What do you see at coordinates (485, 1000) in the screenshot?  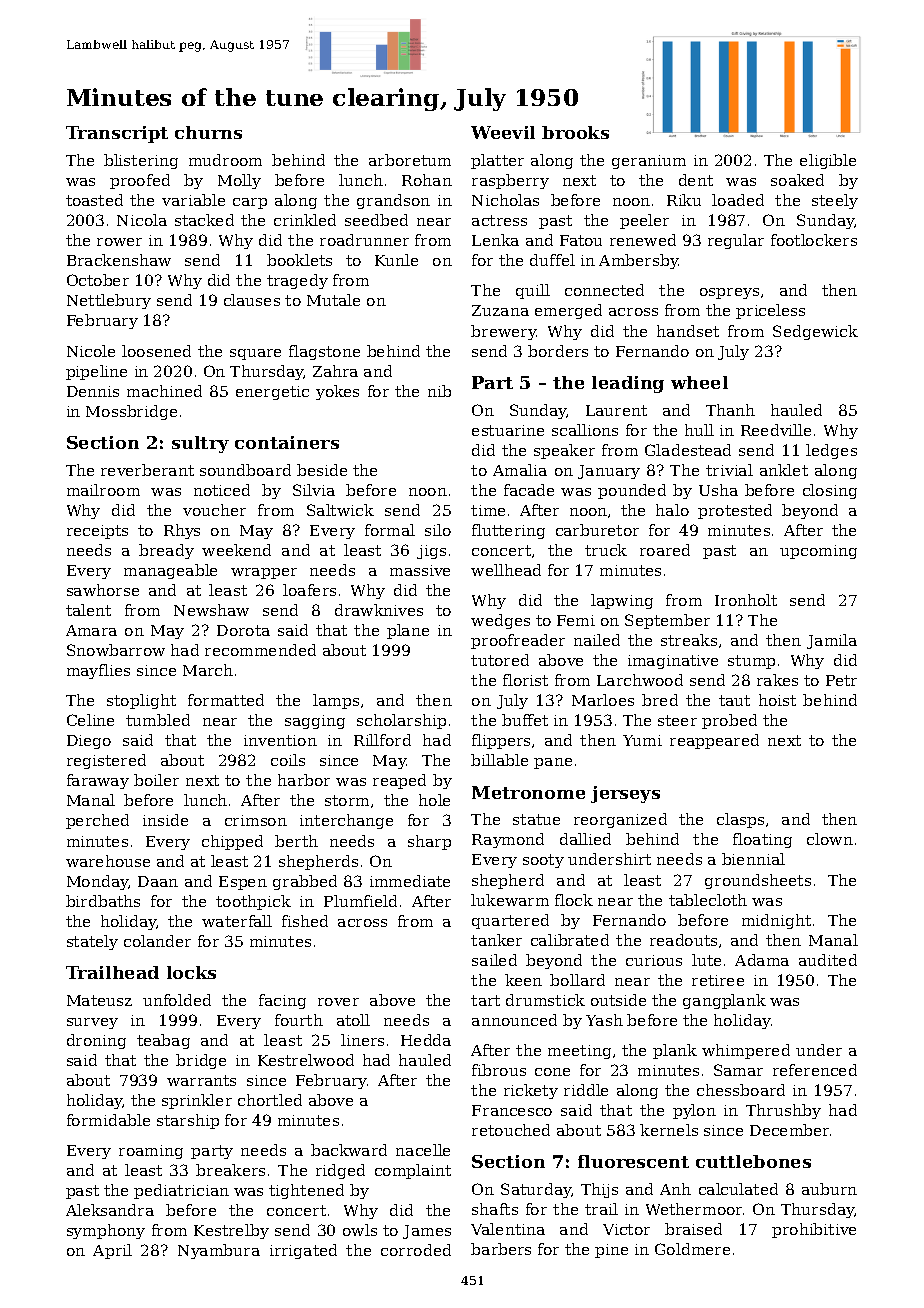 I see `tart` at bounding box center [485, 1000].
